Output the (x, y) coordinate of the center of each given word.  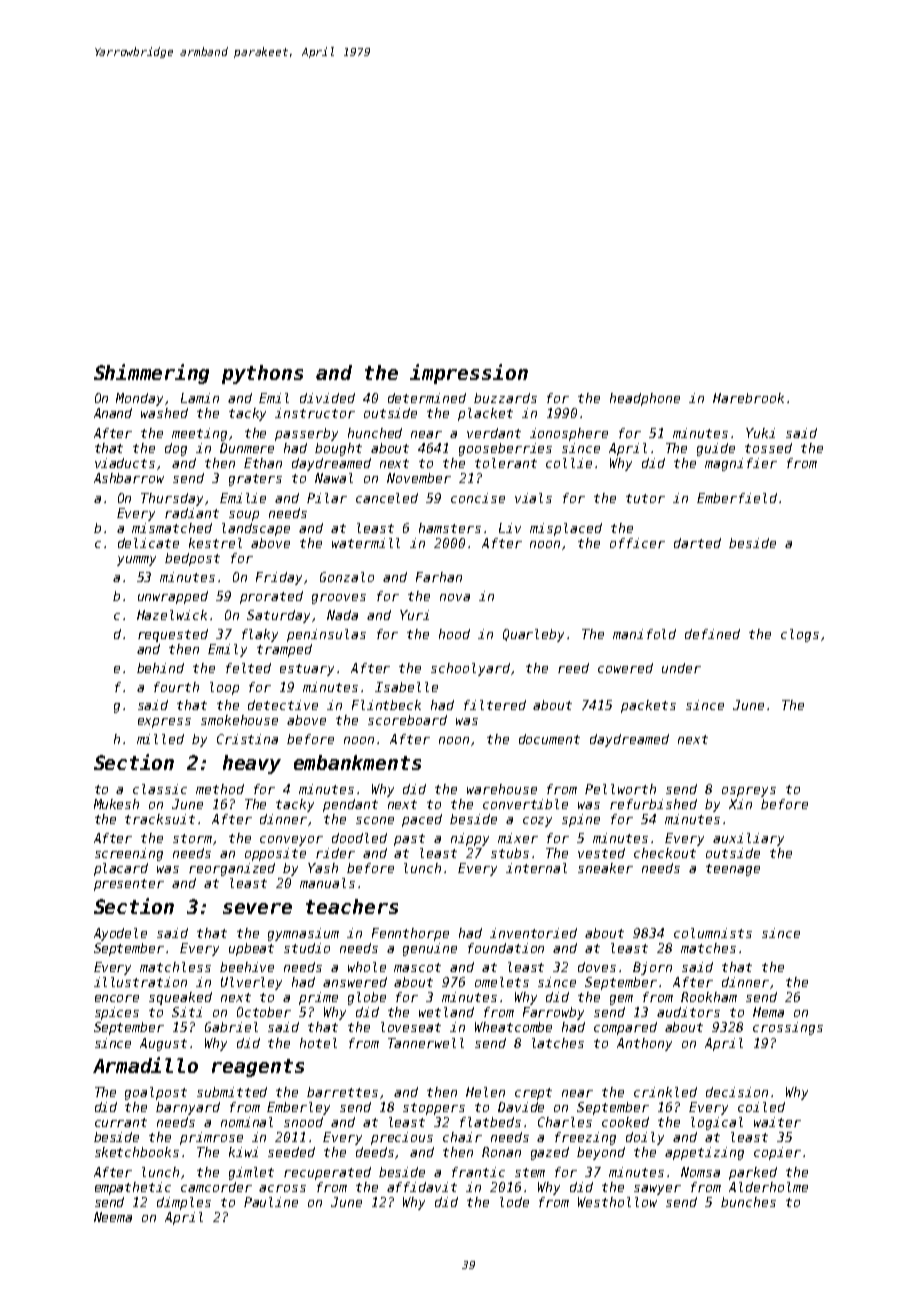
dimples (184, 1203)
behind (160, 668)
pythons (262, 374)
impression (469, 374)
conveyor (291, 841)
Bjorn (652, 968)
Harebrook (748, 398)
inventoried (533, 933)
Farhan (439, 577)
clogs (800, 635)
